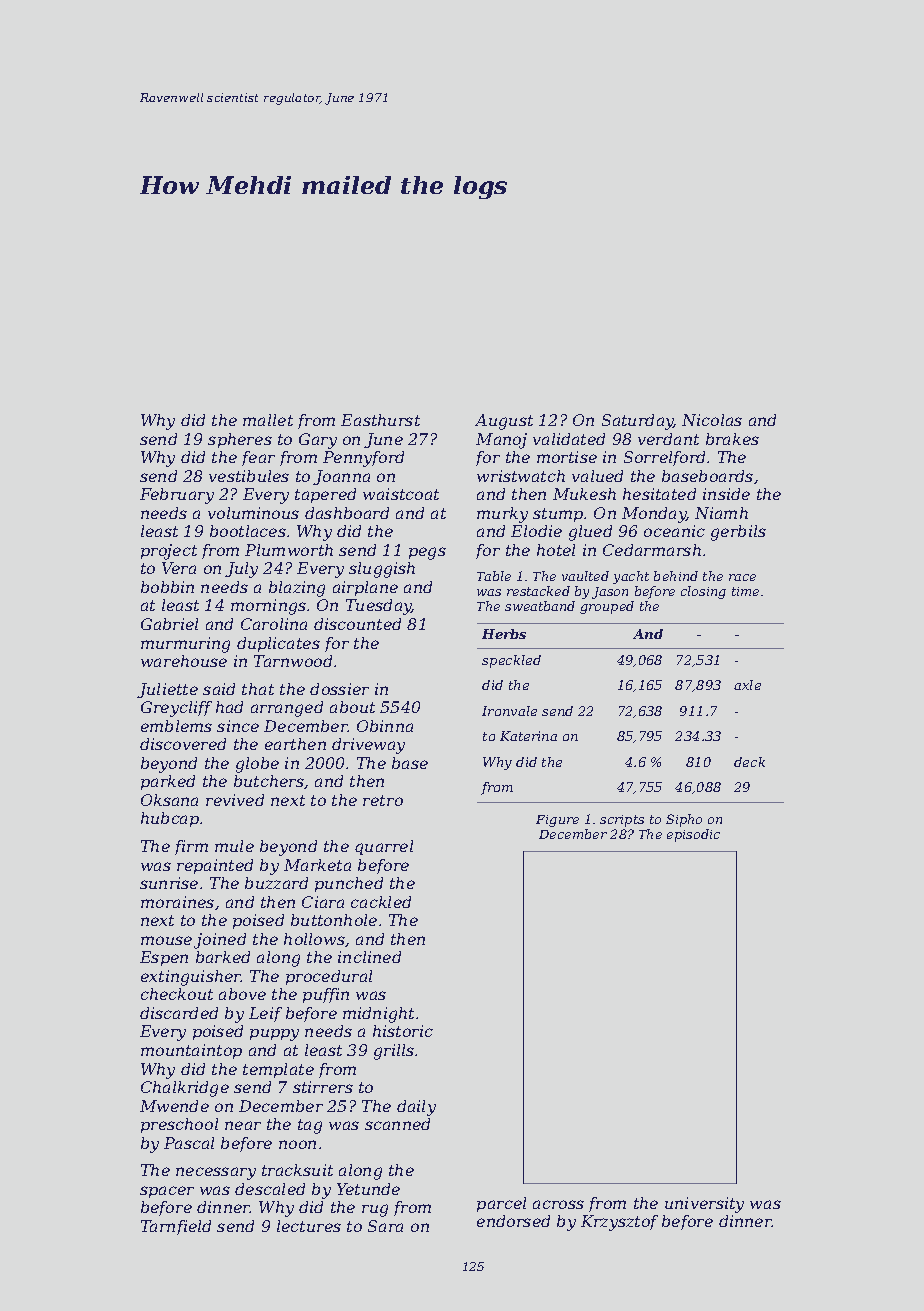 The height and width of the image is (1311, 924). I want to click on mouse, so click(166, 940).
